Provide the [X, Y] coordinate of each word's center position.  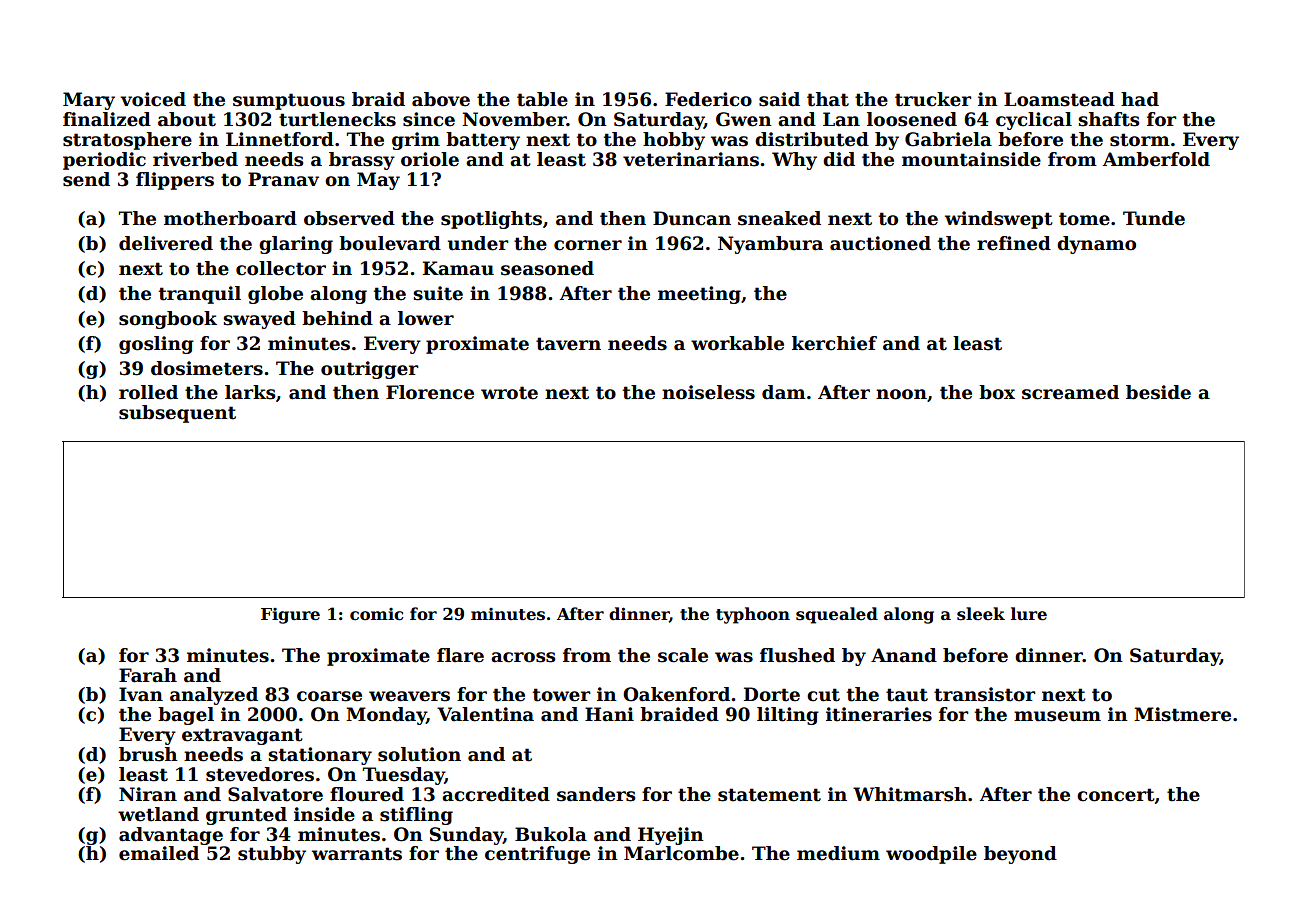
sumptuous [289, 101]
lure [1029, 614]
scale [683, 655]
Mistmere [1182, 714]
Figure [290, 616]
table [542, 99]
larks [250, 392]
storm [1140, 140]
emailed [159, 853]
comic [376, 614]
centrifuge [537, 855]
